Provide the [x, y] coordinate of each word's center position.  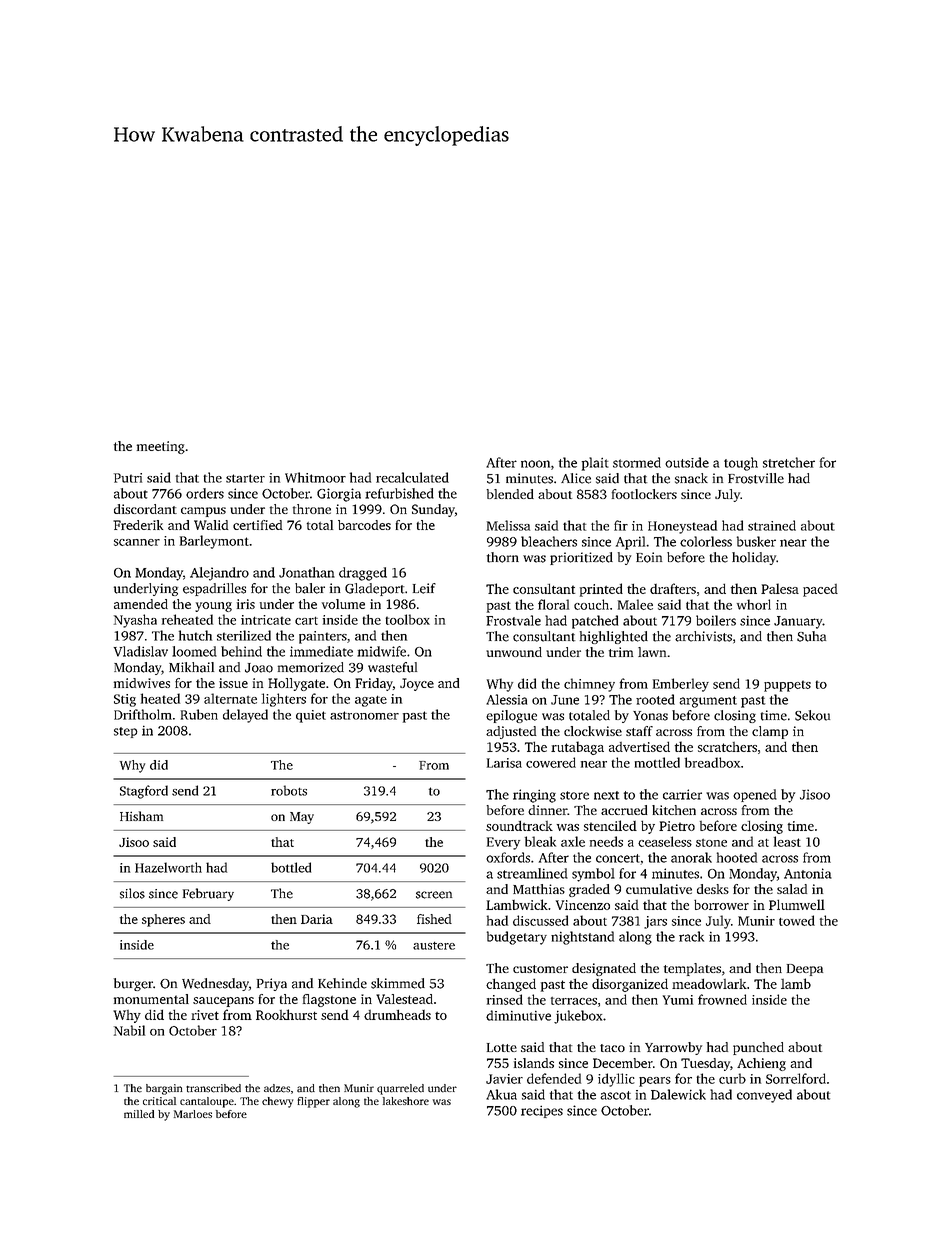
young [213, 607]
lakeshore [406, 1101]
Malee [635, 604]
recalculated [412, 477]
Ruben [199, 714]
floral [553, 604]
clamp [770, 732]
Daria [317, 919]
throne [312, 509]
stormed [637, 462]
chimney [589, 685]
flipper [313, 1102]
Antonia [808, 873]
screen [434, 895]
